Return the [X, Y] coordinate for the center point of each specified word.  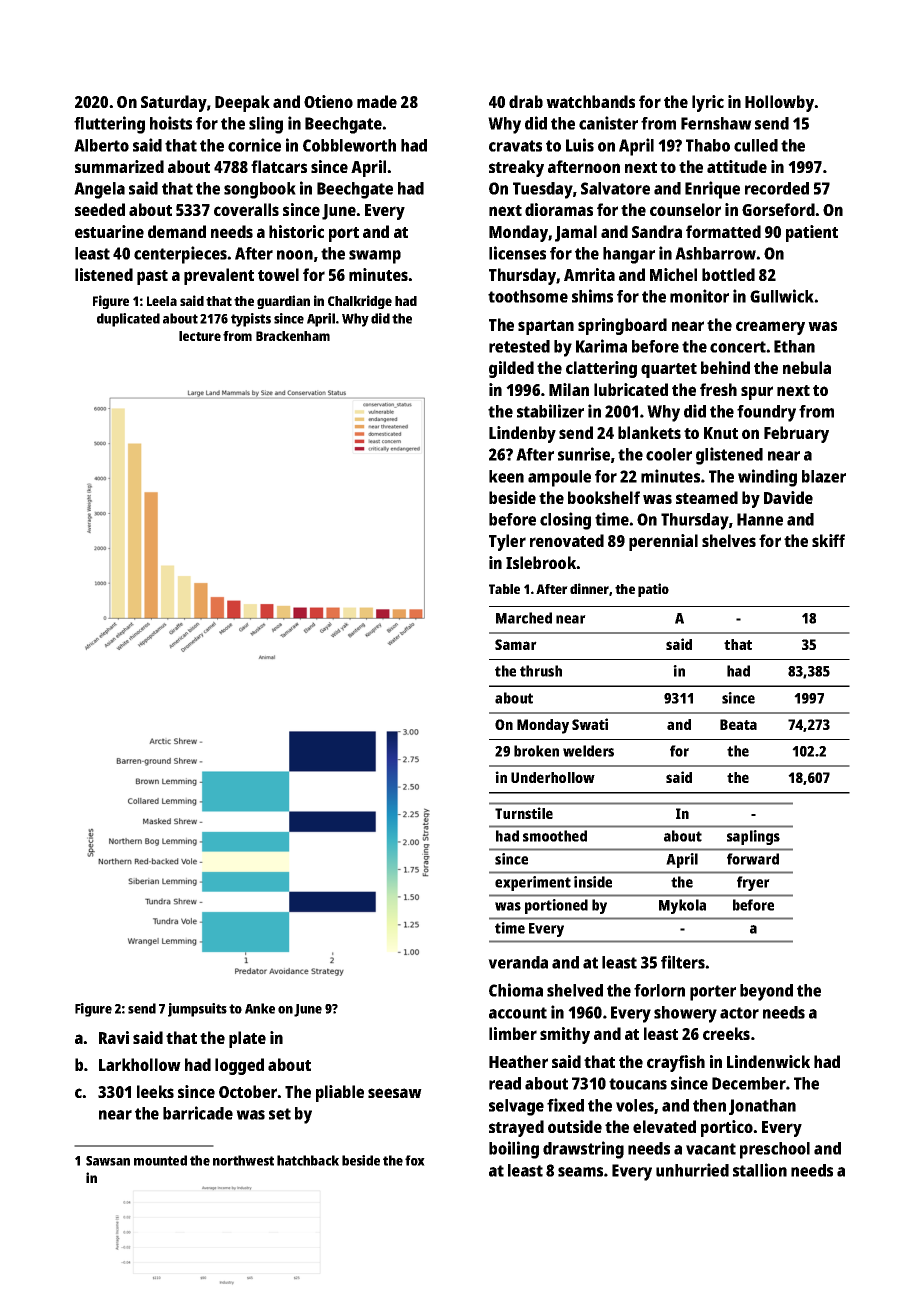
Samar [516, 644]
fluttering [109, 125]
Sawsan [108, 1161]
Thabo [708, 145]
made [377, 101]
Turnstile [524, 813]
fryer [753, 883]
